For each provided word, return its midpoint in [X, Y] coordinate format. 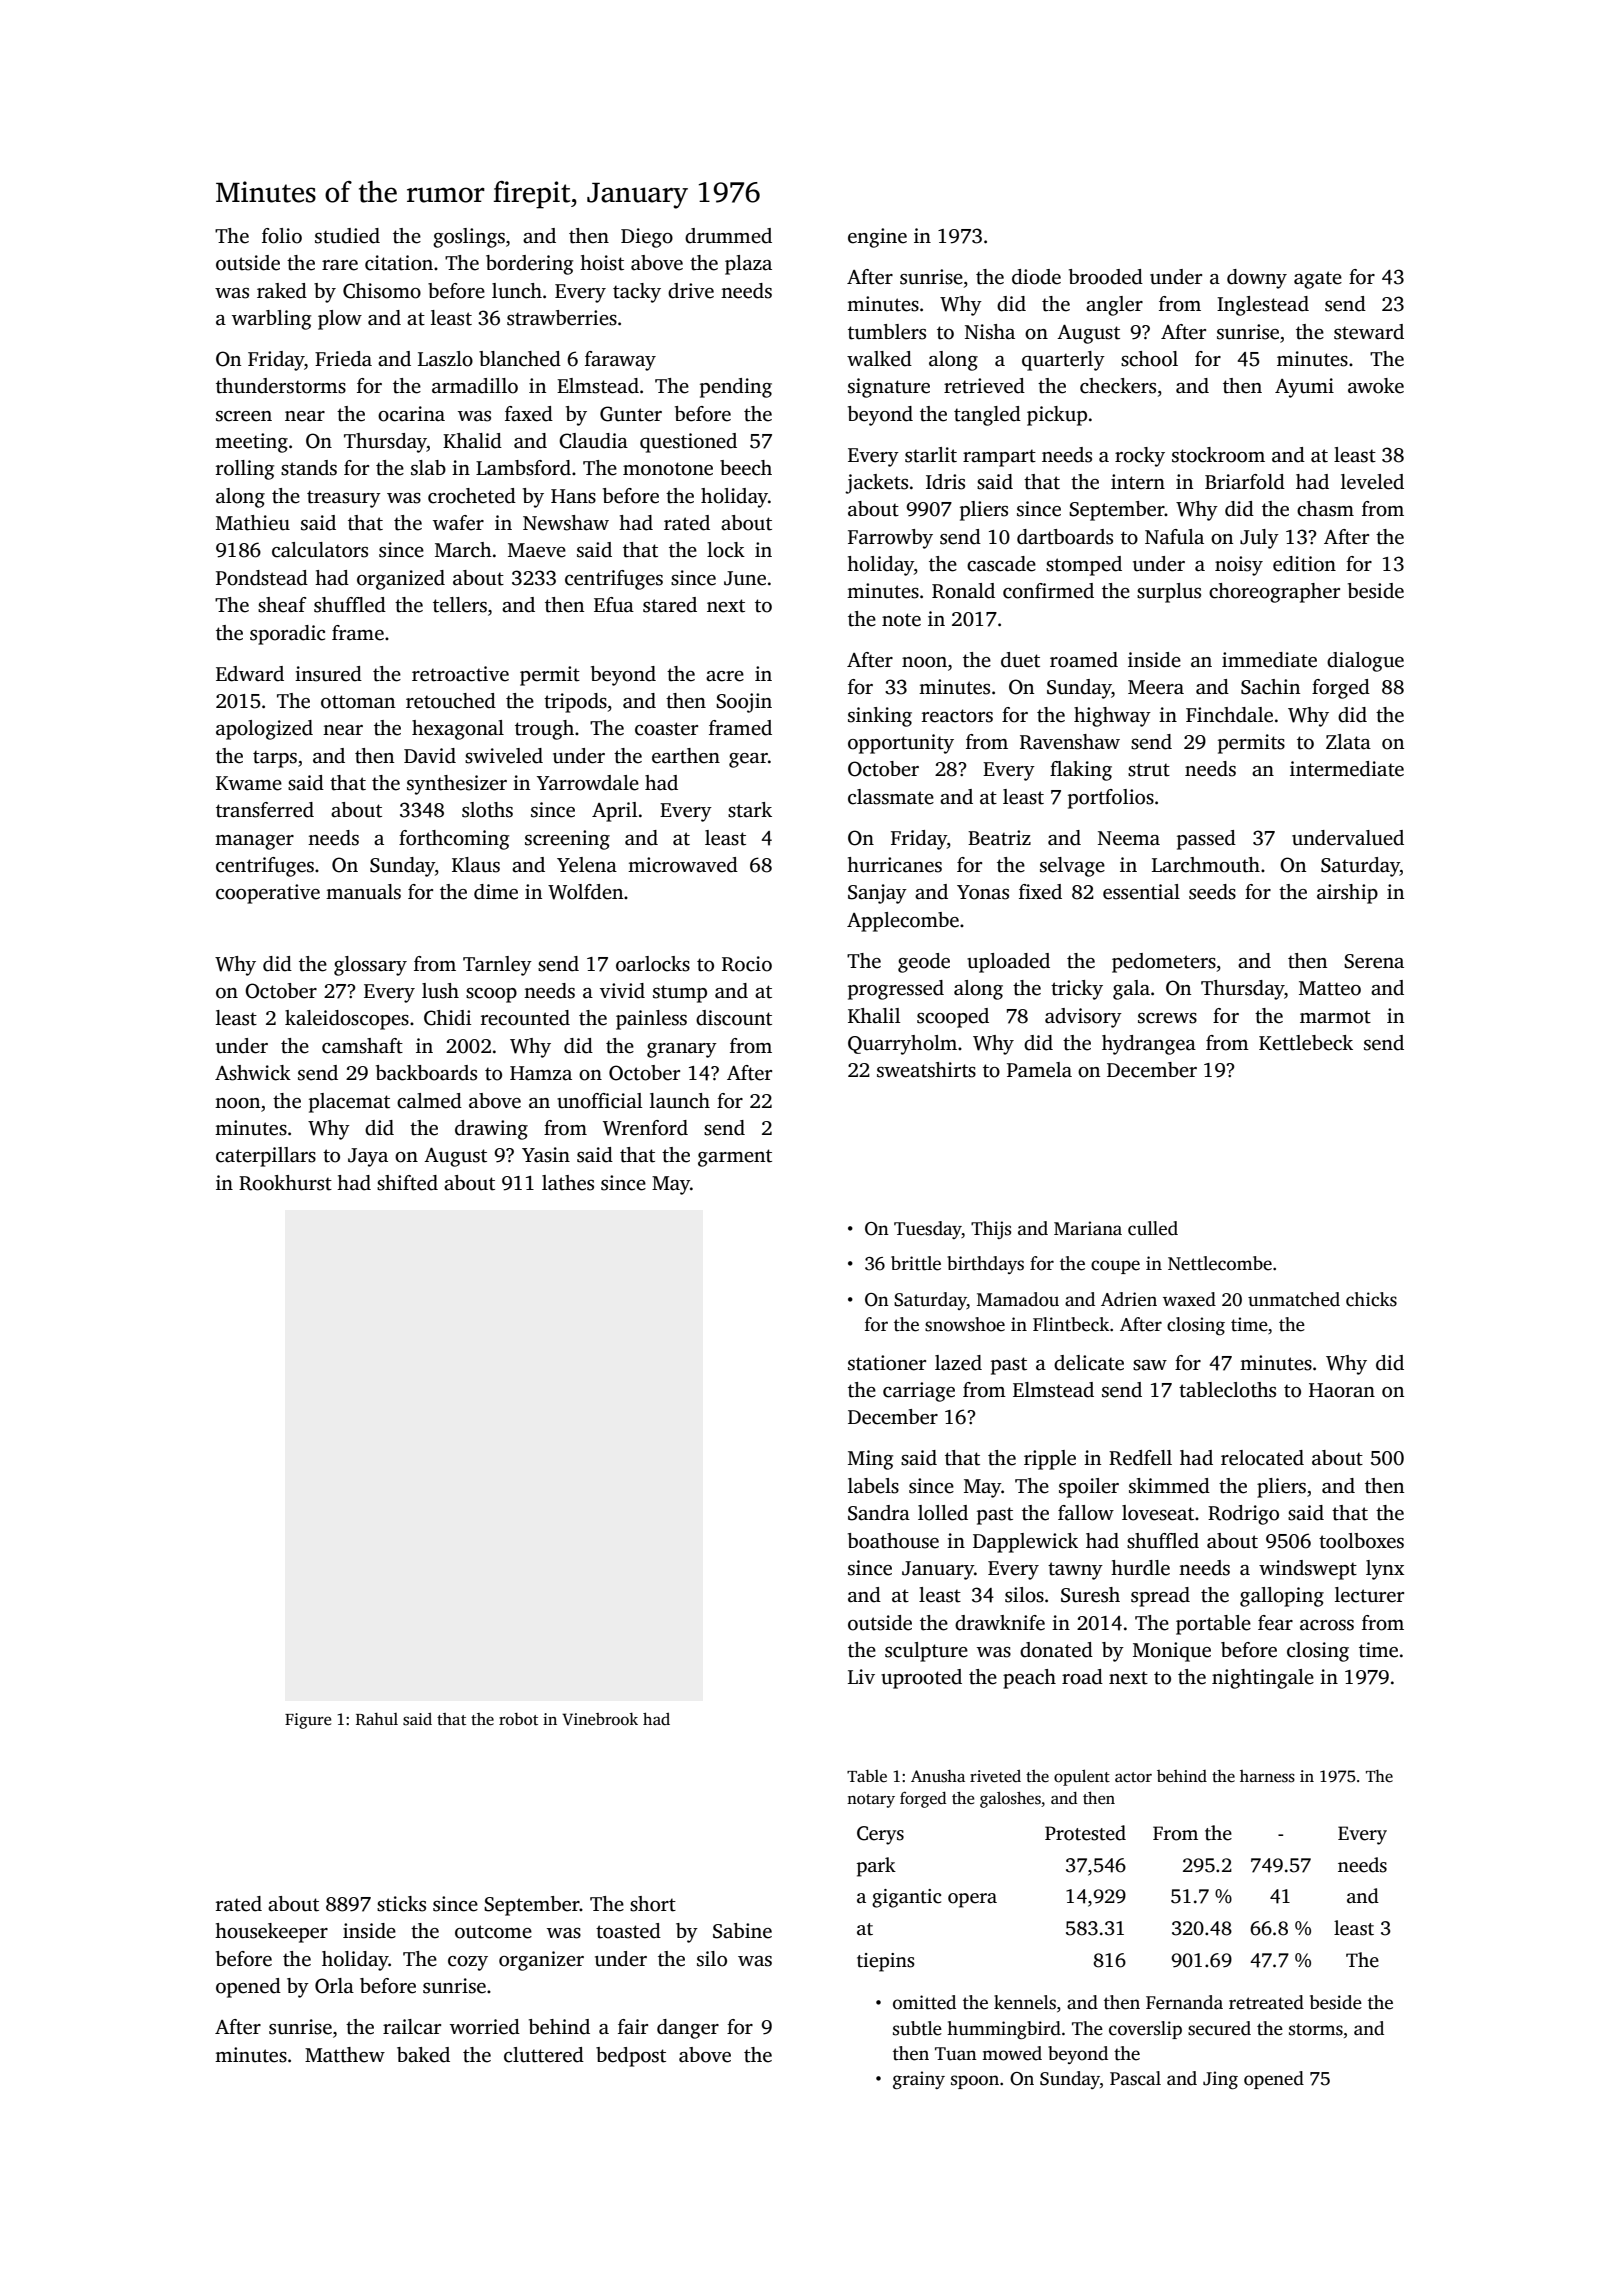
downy [1257, 279]
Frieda [343, 359]
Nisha [990, 332]
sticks [401, 1904]
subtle [917, 2028]
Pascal [1135, 2078]
